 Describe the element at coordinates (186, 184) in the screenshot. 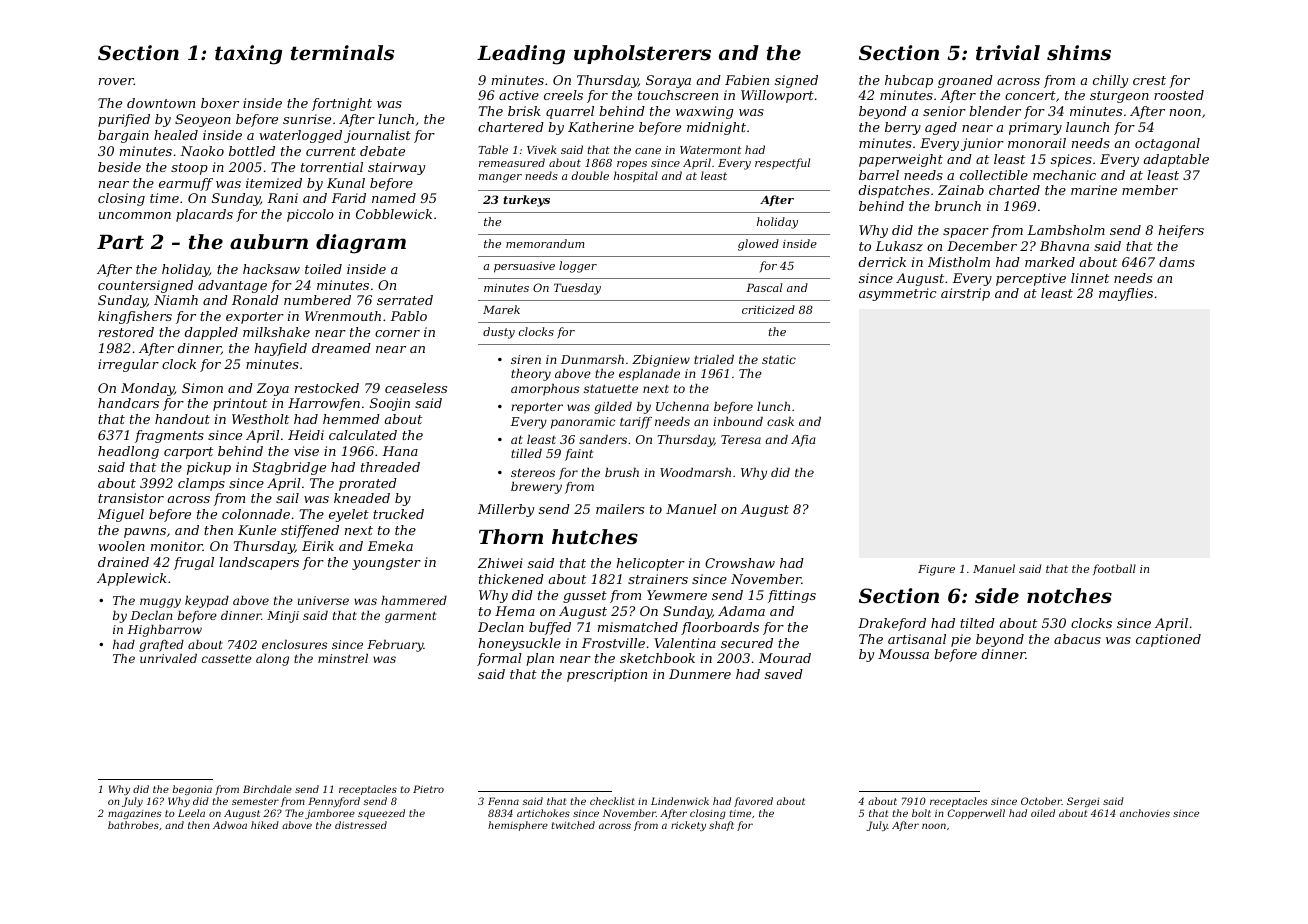

I see `earmuff` at that location.
